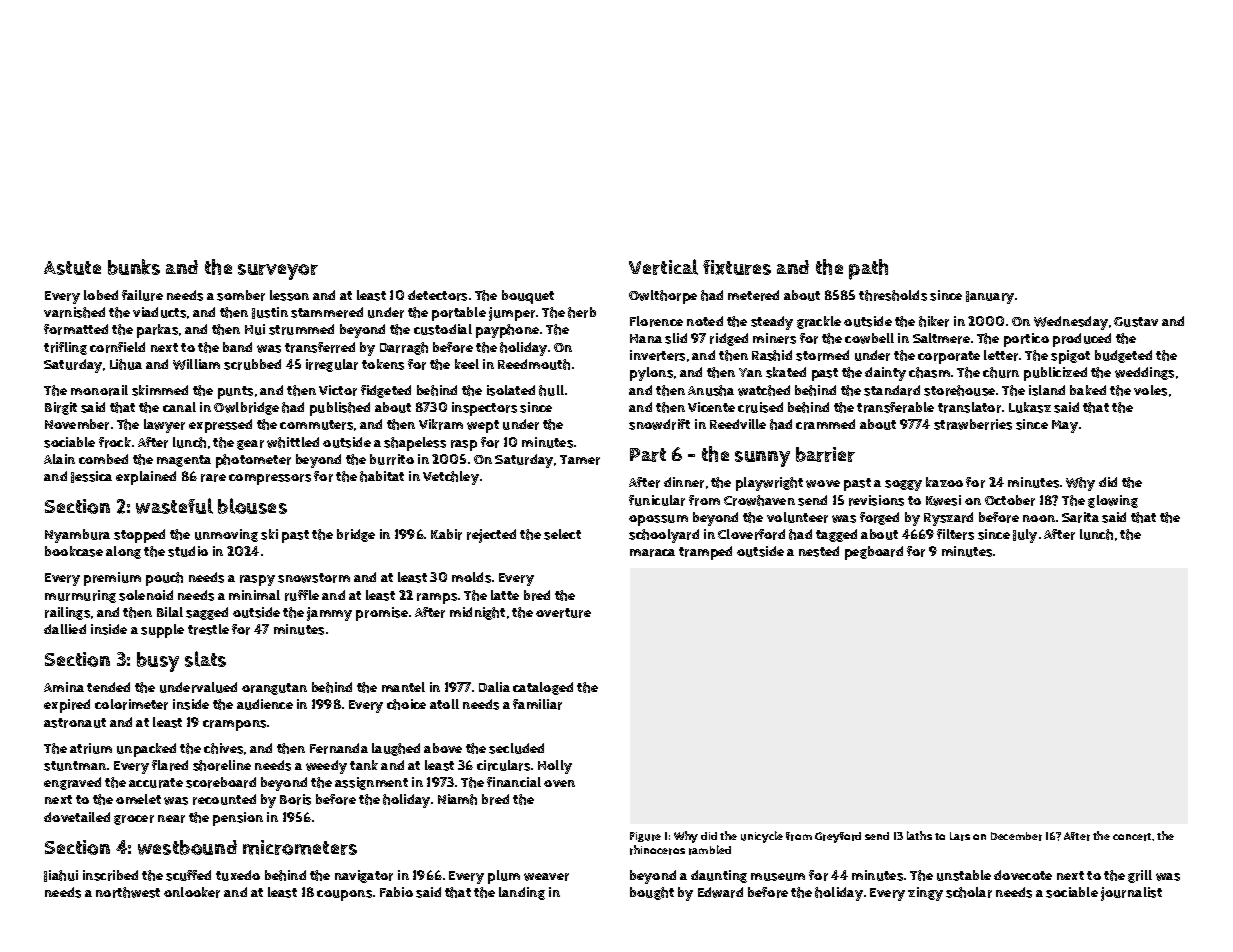 The width and height of the screenshot is (1233, 952). I want to click on Figure, so click(645, 837).
